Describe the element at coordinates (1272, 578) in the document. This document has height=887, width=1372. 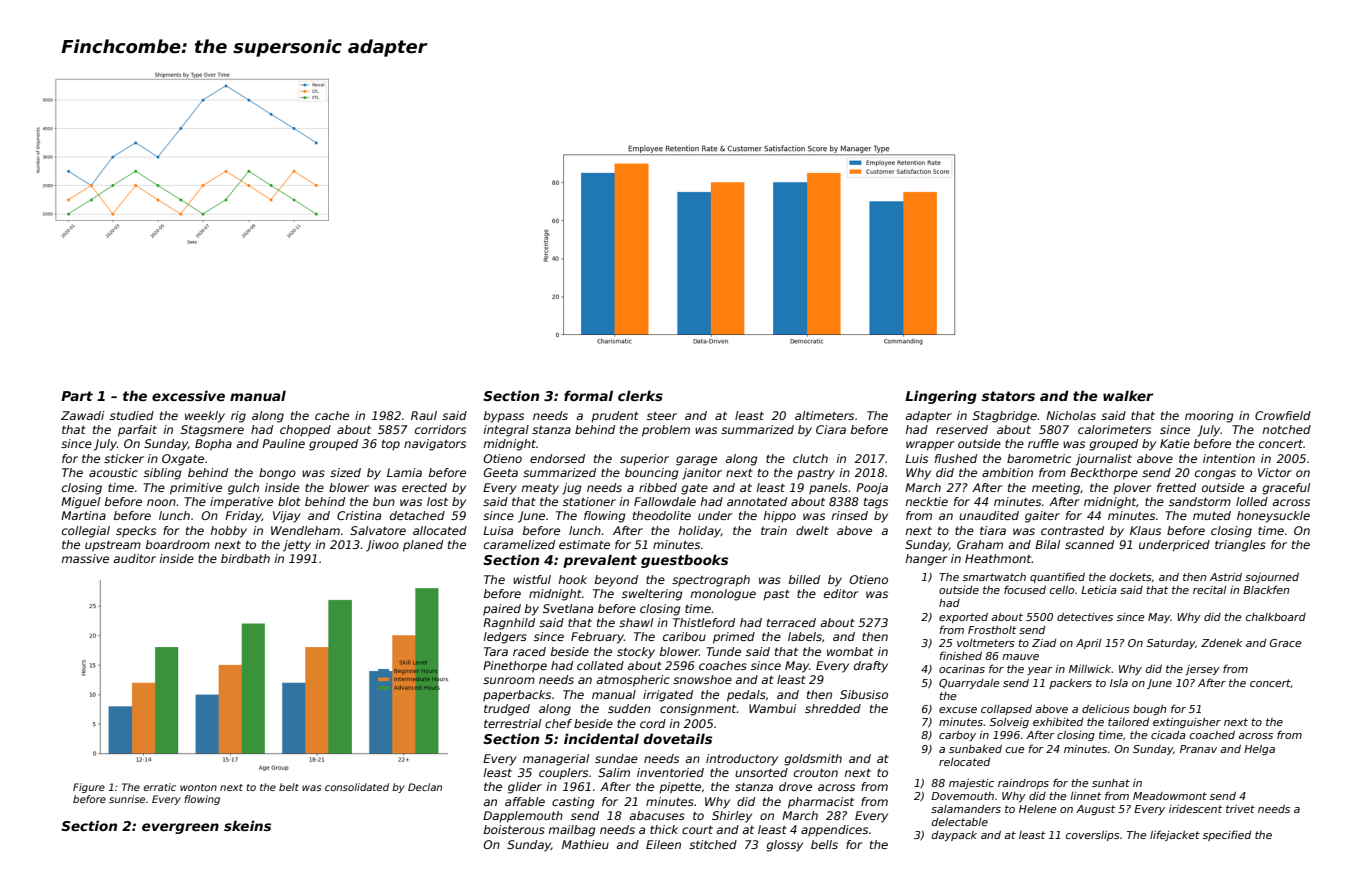
I see `sojourned` at that location.
